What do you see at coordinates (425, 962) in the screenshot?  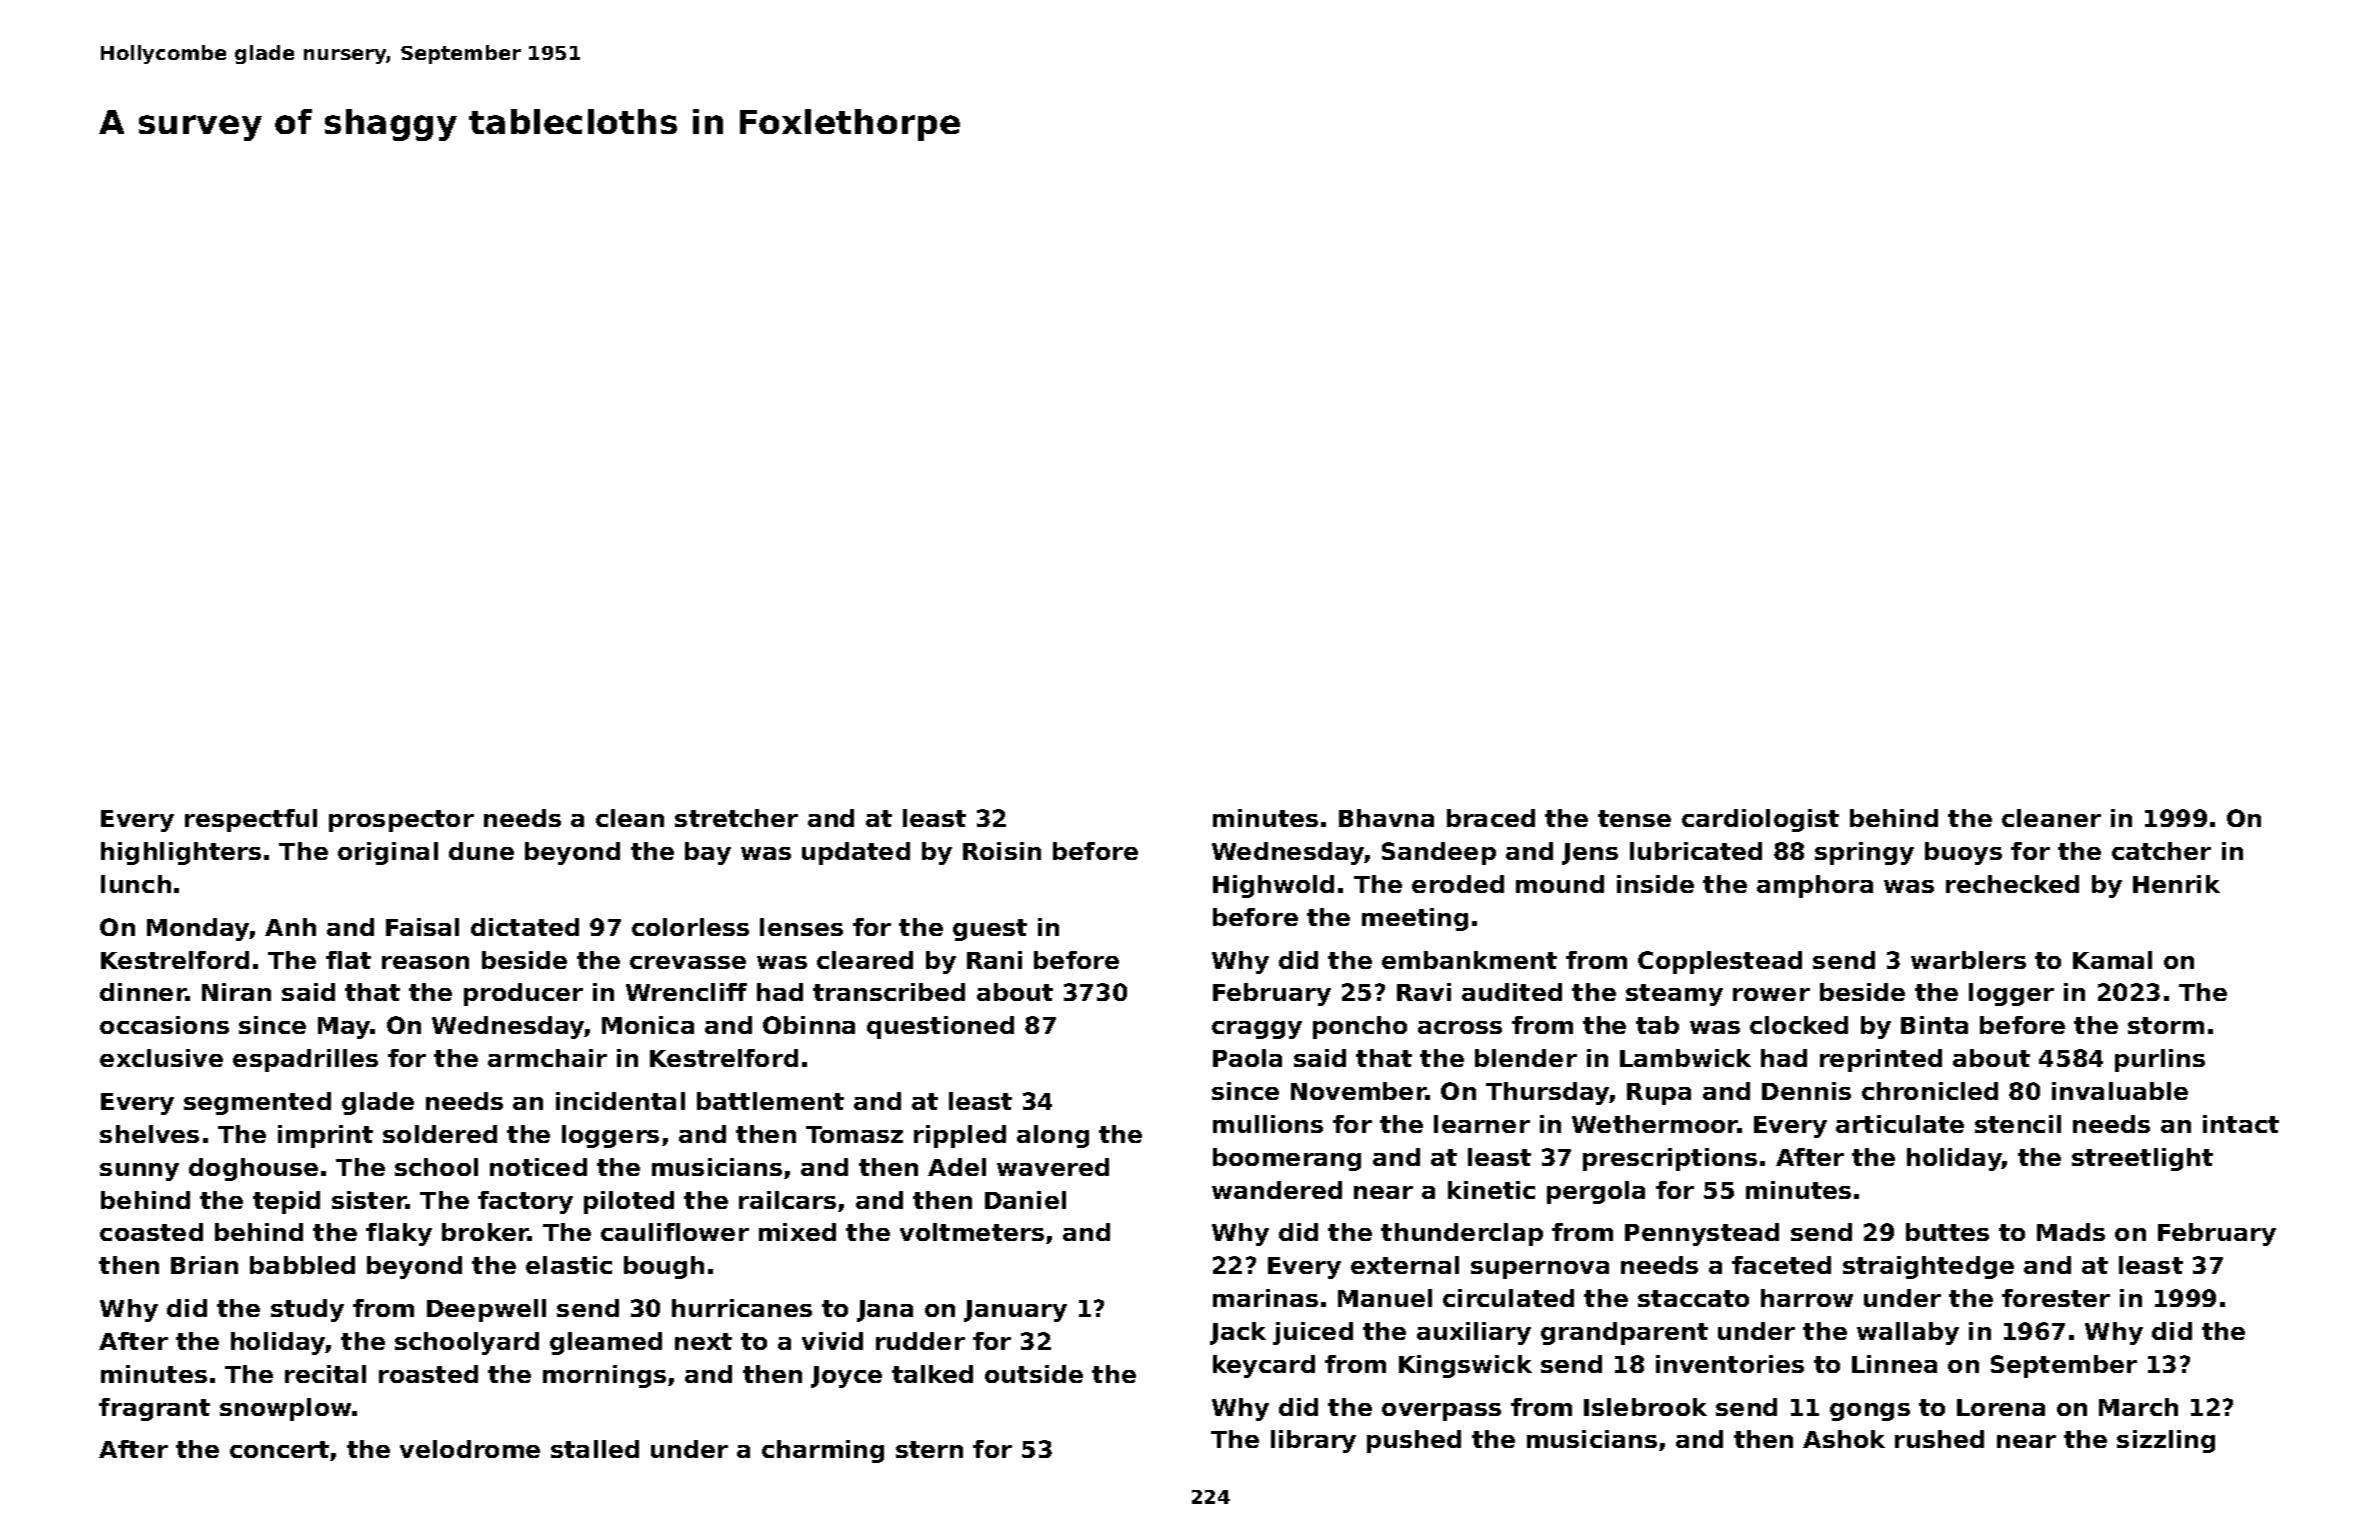 I see `reason` at bounding box center [425, 962].
